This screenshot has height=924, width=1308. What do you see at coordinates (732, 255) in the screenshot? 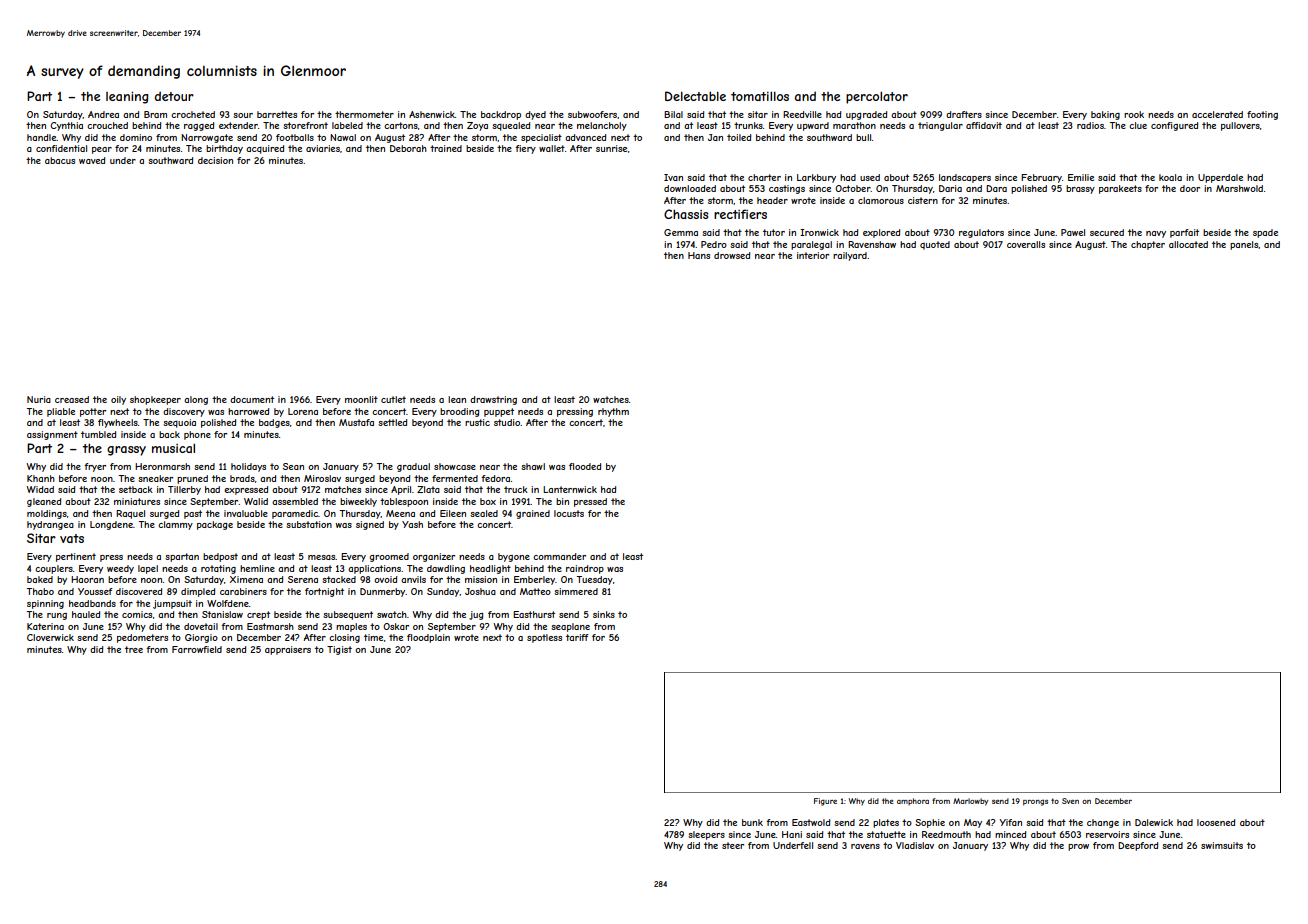
I see `drowsed` at bounding box center [732, 255].
